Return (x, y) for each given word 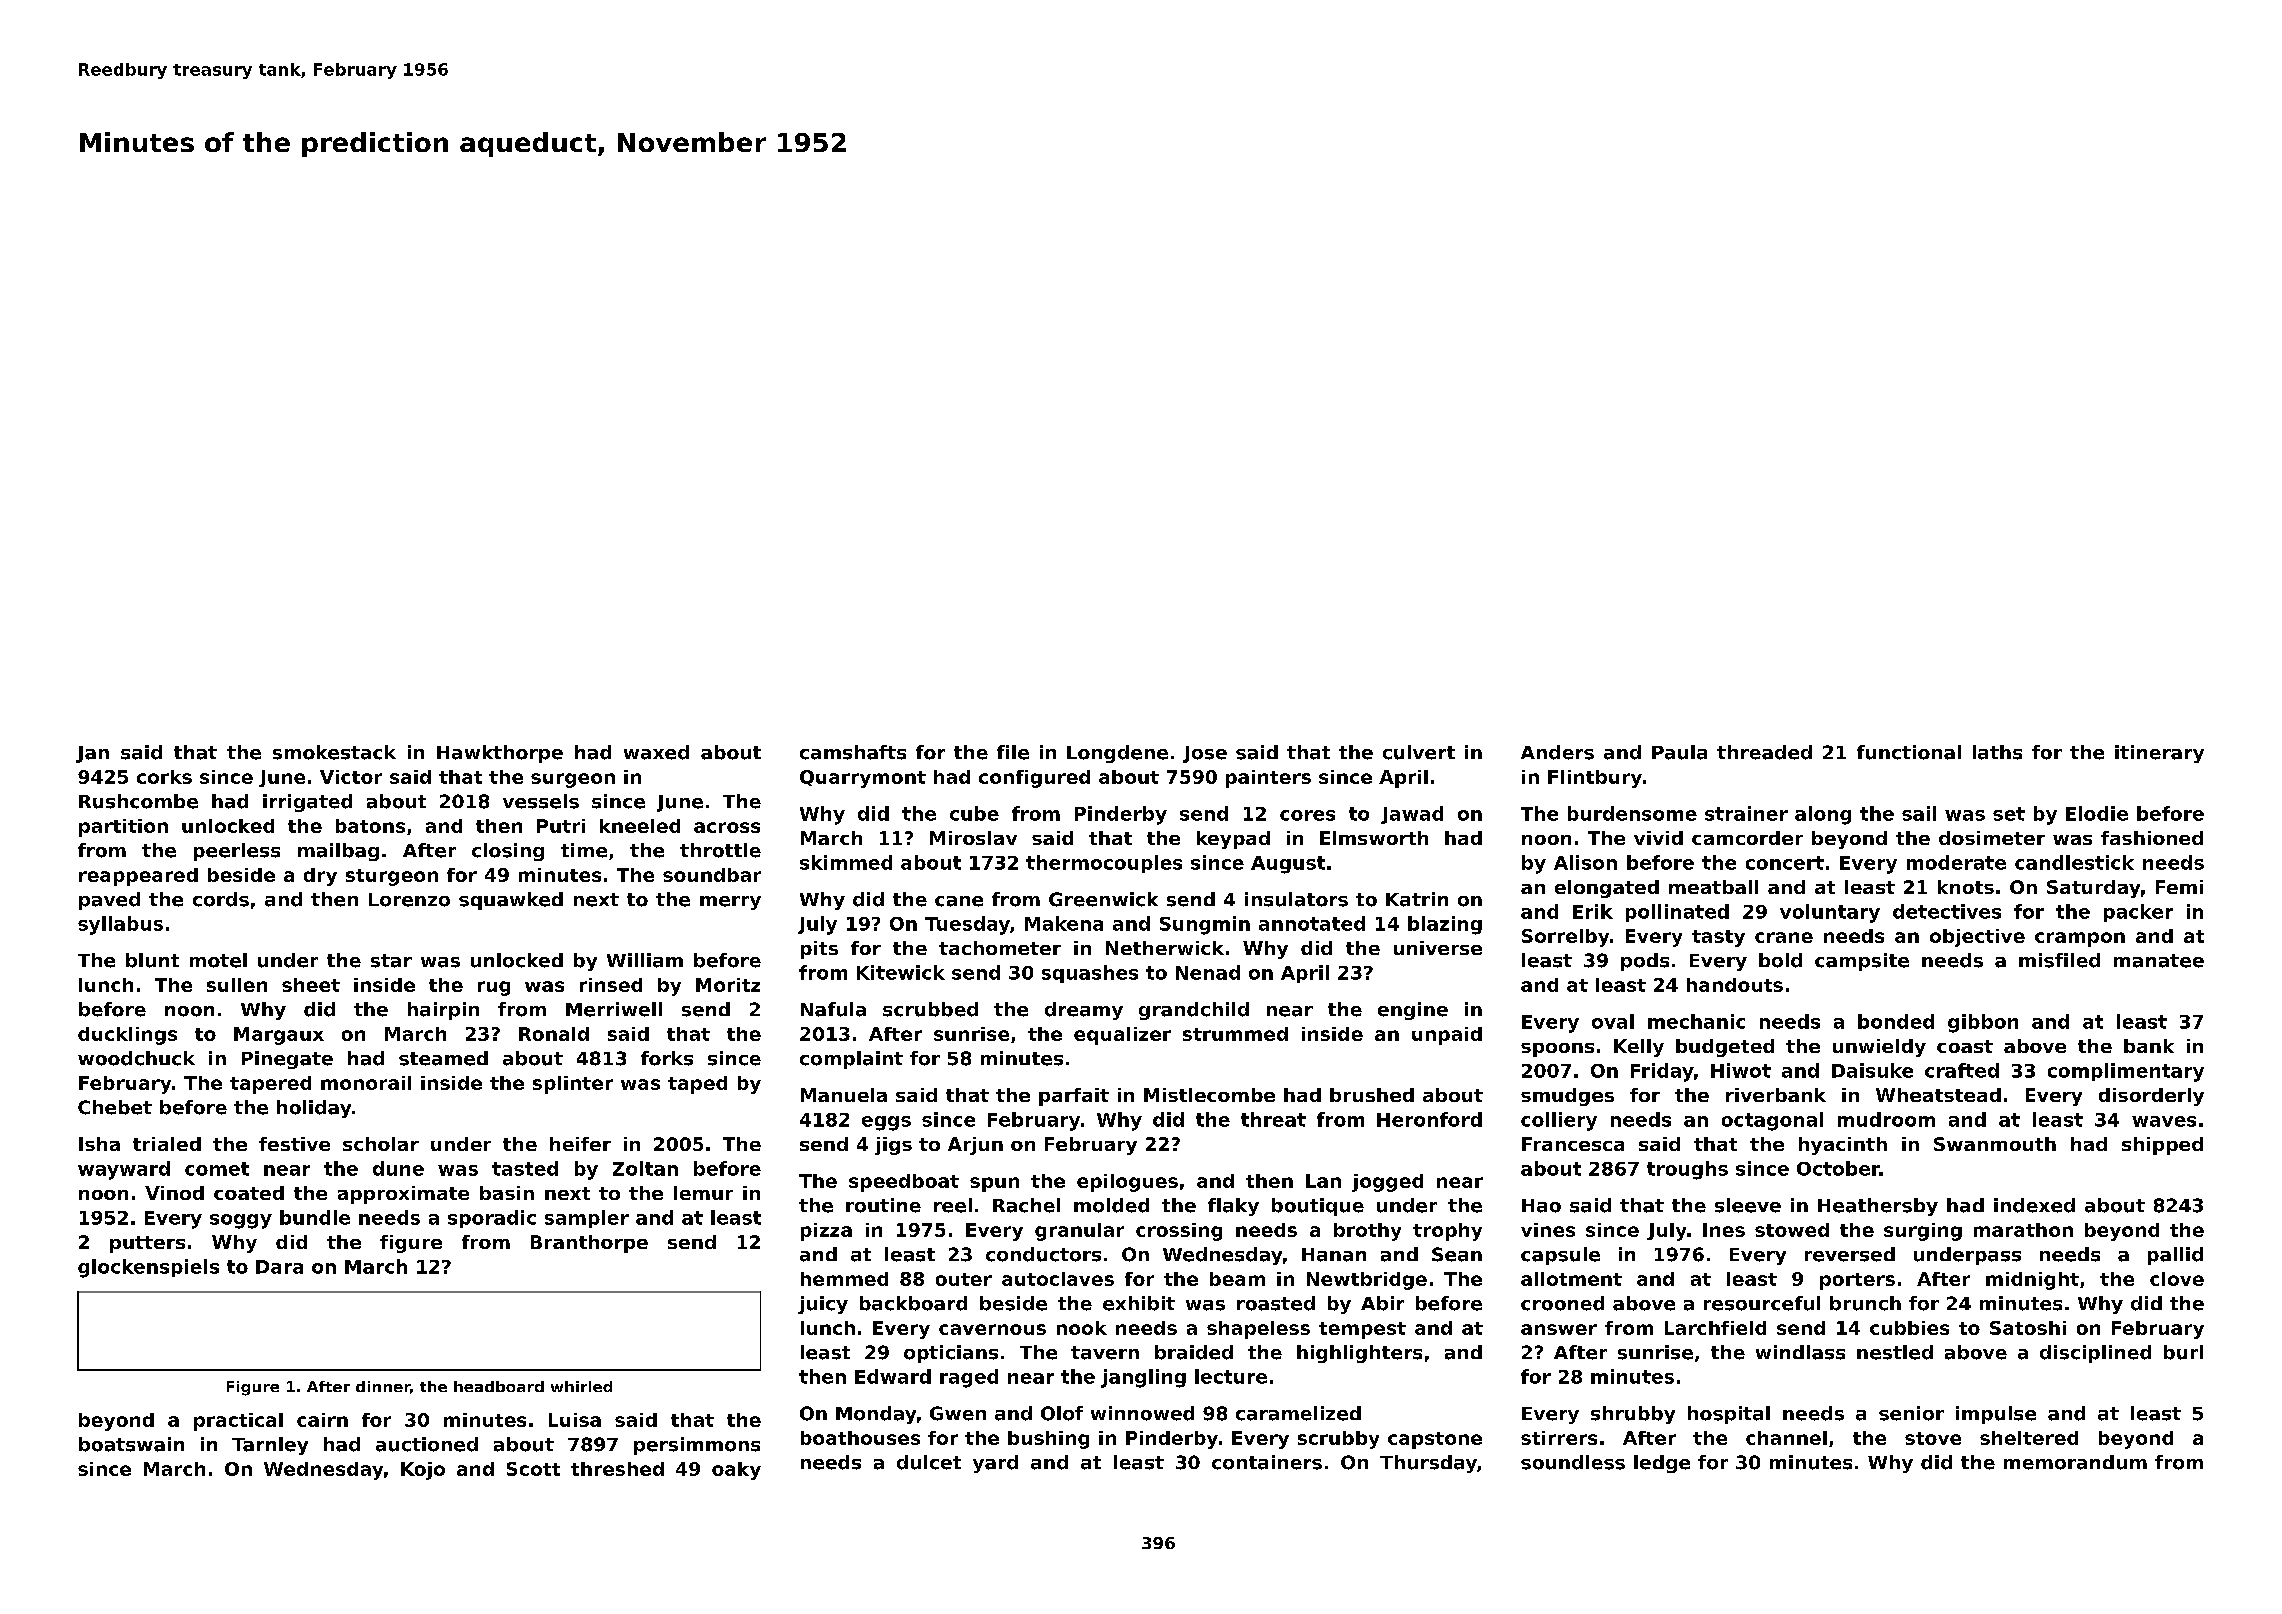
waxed (656, 752)
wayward (124, 1170)
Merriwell (614, 1009)
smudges (1567, 1097)
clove (2177, 1279)
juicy (823, 1305)
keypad (1233, 840)
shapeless (1258, 1330)
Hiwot (1741, 1070)
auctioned (427, 1444)
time (584, 850)
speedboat (904, 1183)
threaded (1764, 752)
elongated (1607, 889)
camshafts (853, 752)
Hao (1541, 1206)
